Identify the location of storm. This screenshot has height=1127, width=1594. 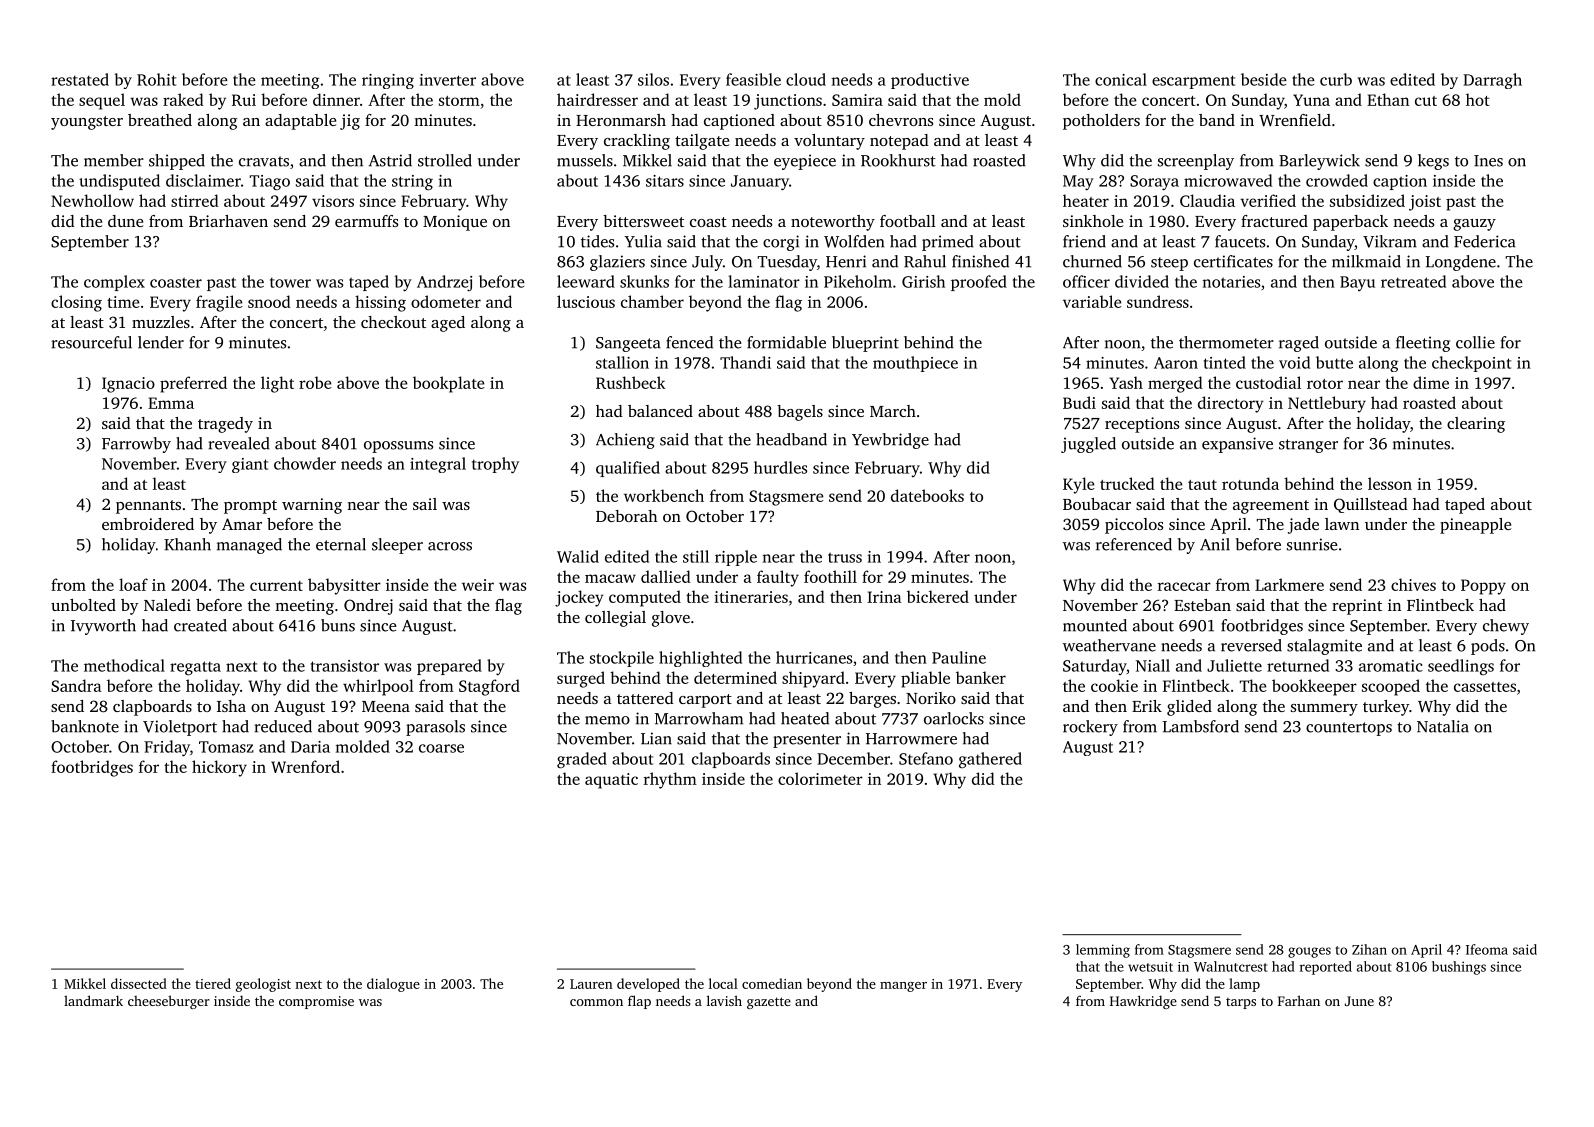
(459, 101).
